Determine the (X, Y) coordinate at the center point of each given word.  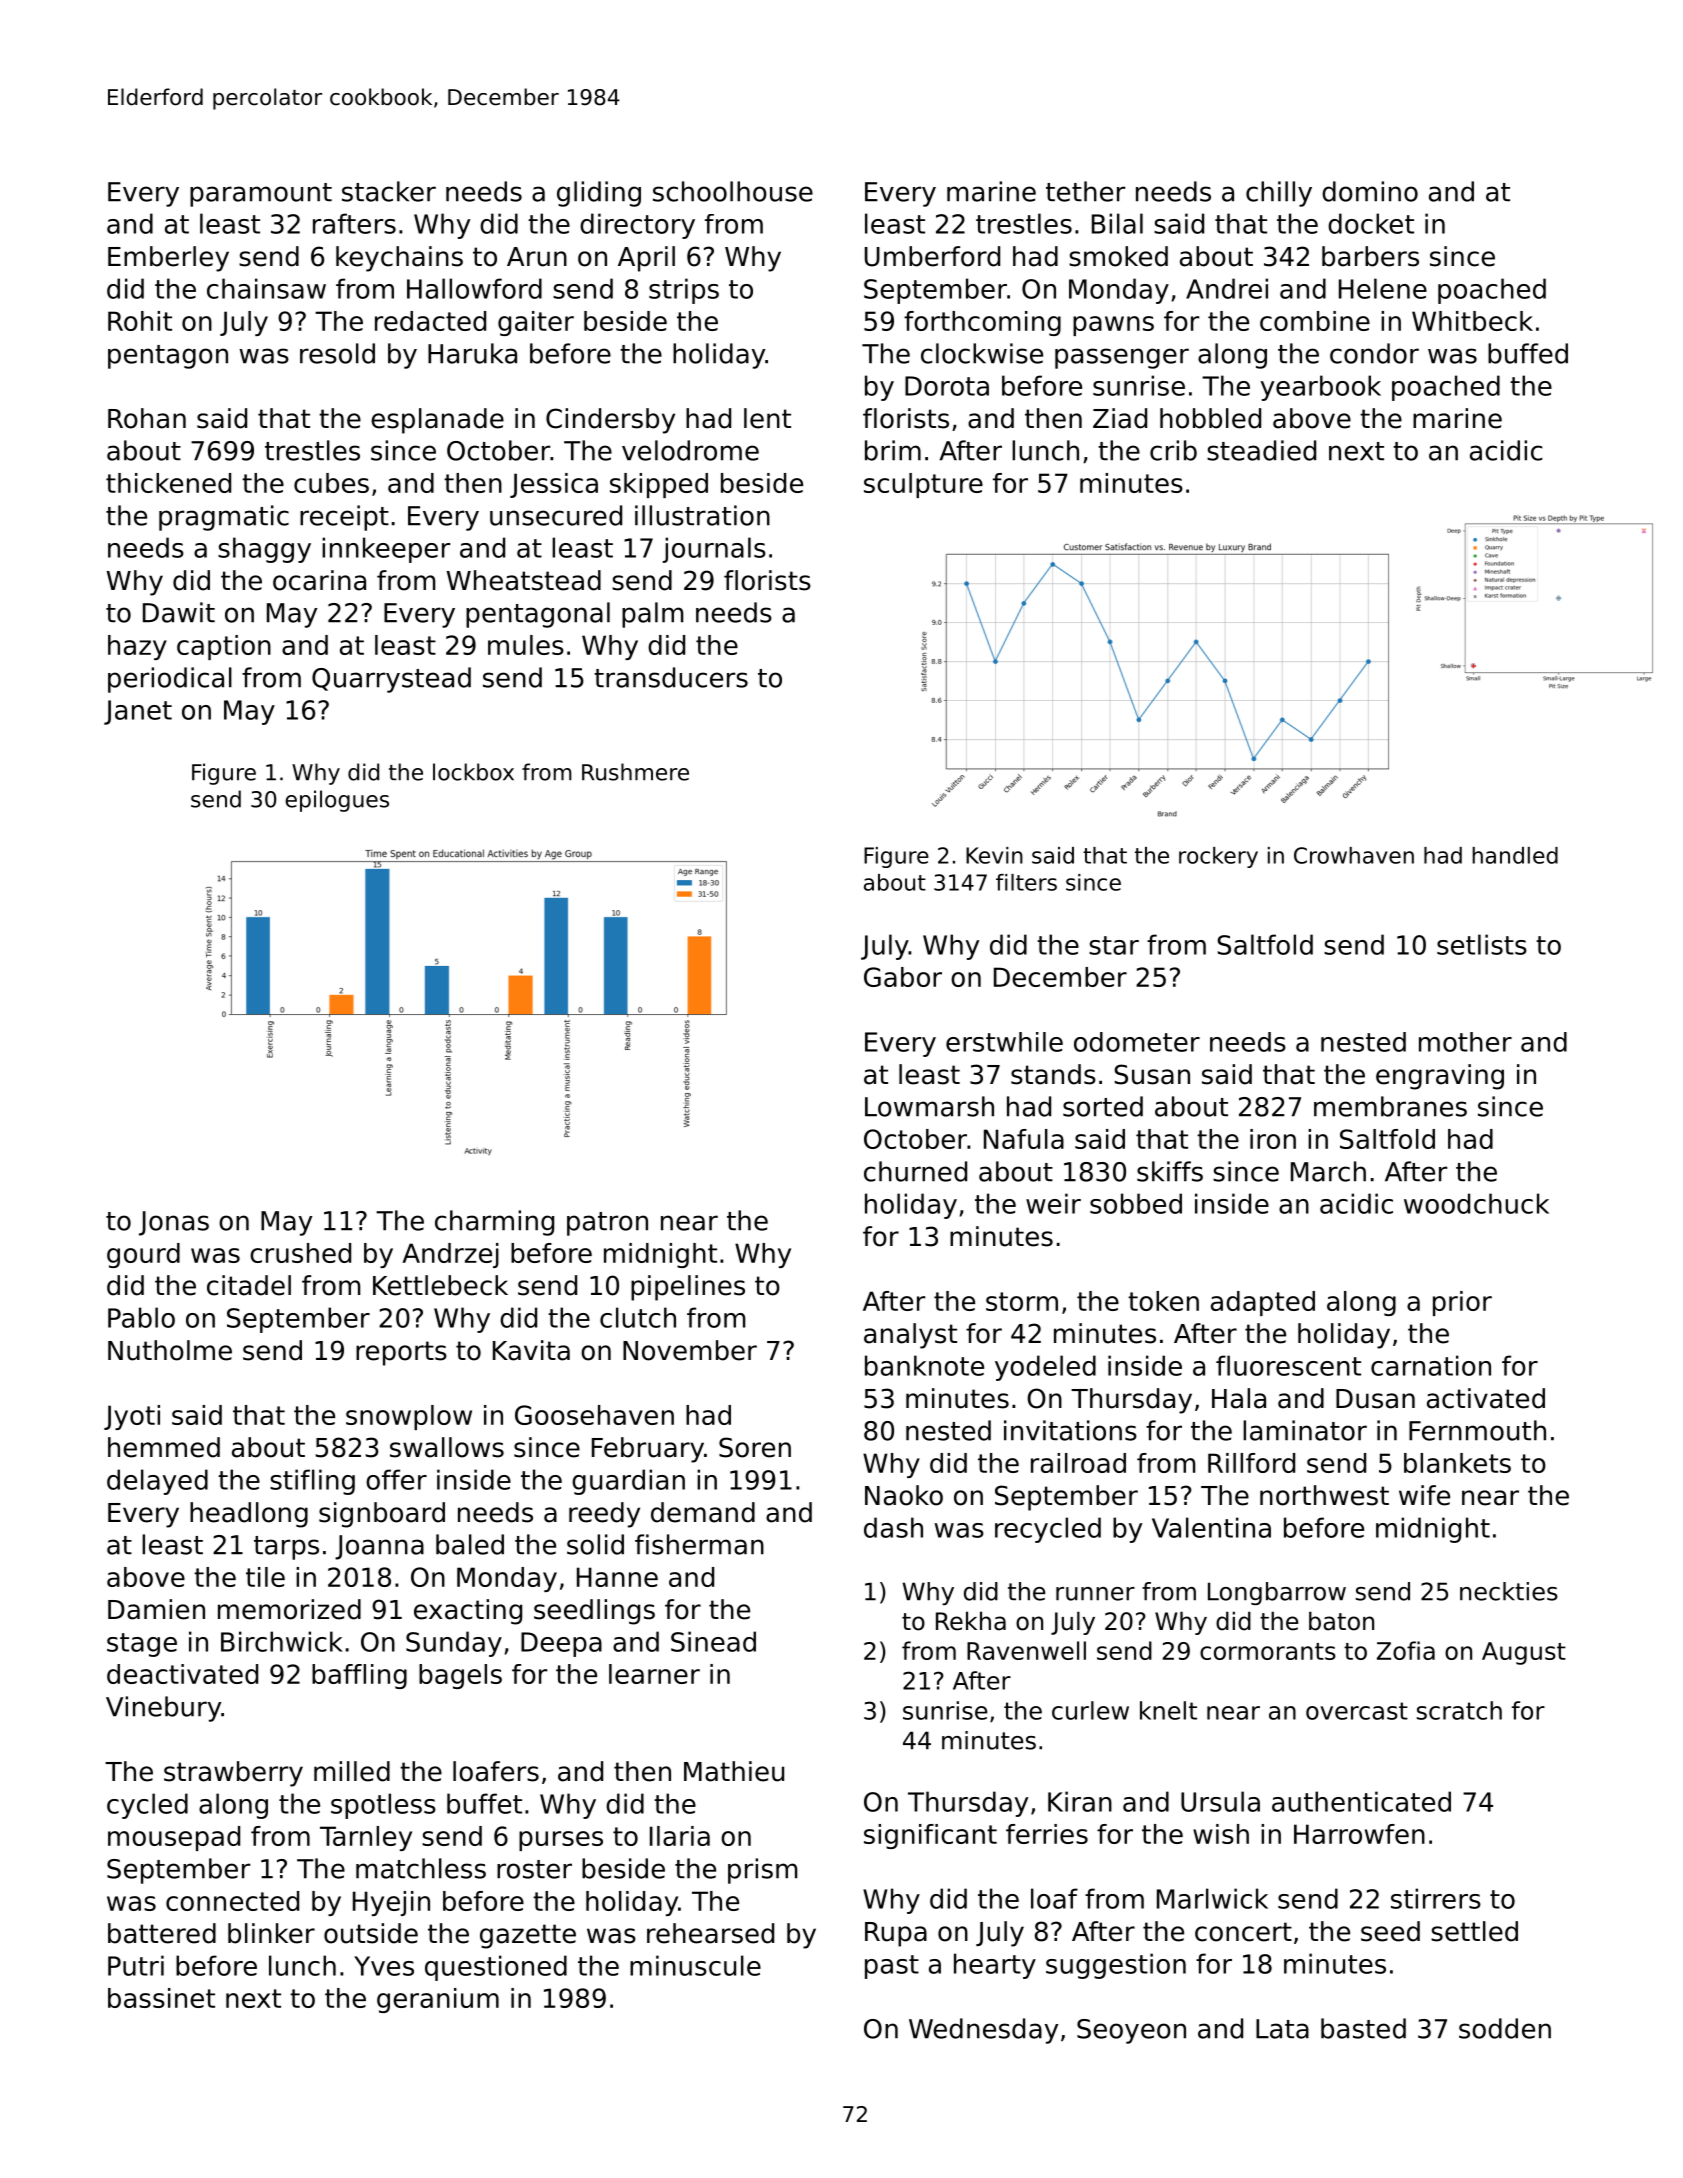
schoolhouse (733, 191)
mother (1465, 1042)
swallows (447, 1447)
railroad (1078, 1463)
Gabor (903, 977)
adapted (1263, 1303)
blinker (271, 1933)
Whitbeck (1472, 321)
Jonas (174, 1223)
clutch (638, 1317)
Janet (138, 712)
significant (930, 1836)
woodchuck (1476, 1203)
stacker (389, 191)
